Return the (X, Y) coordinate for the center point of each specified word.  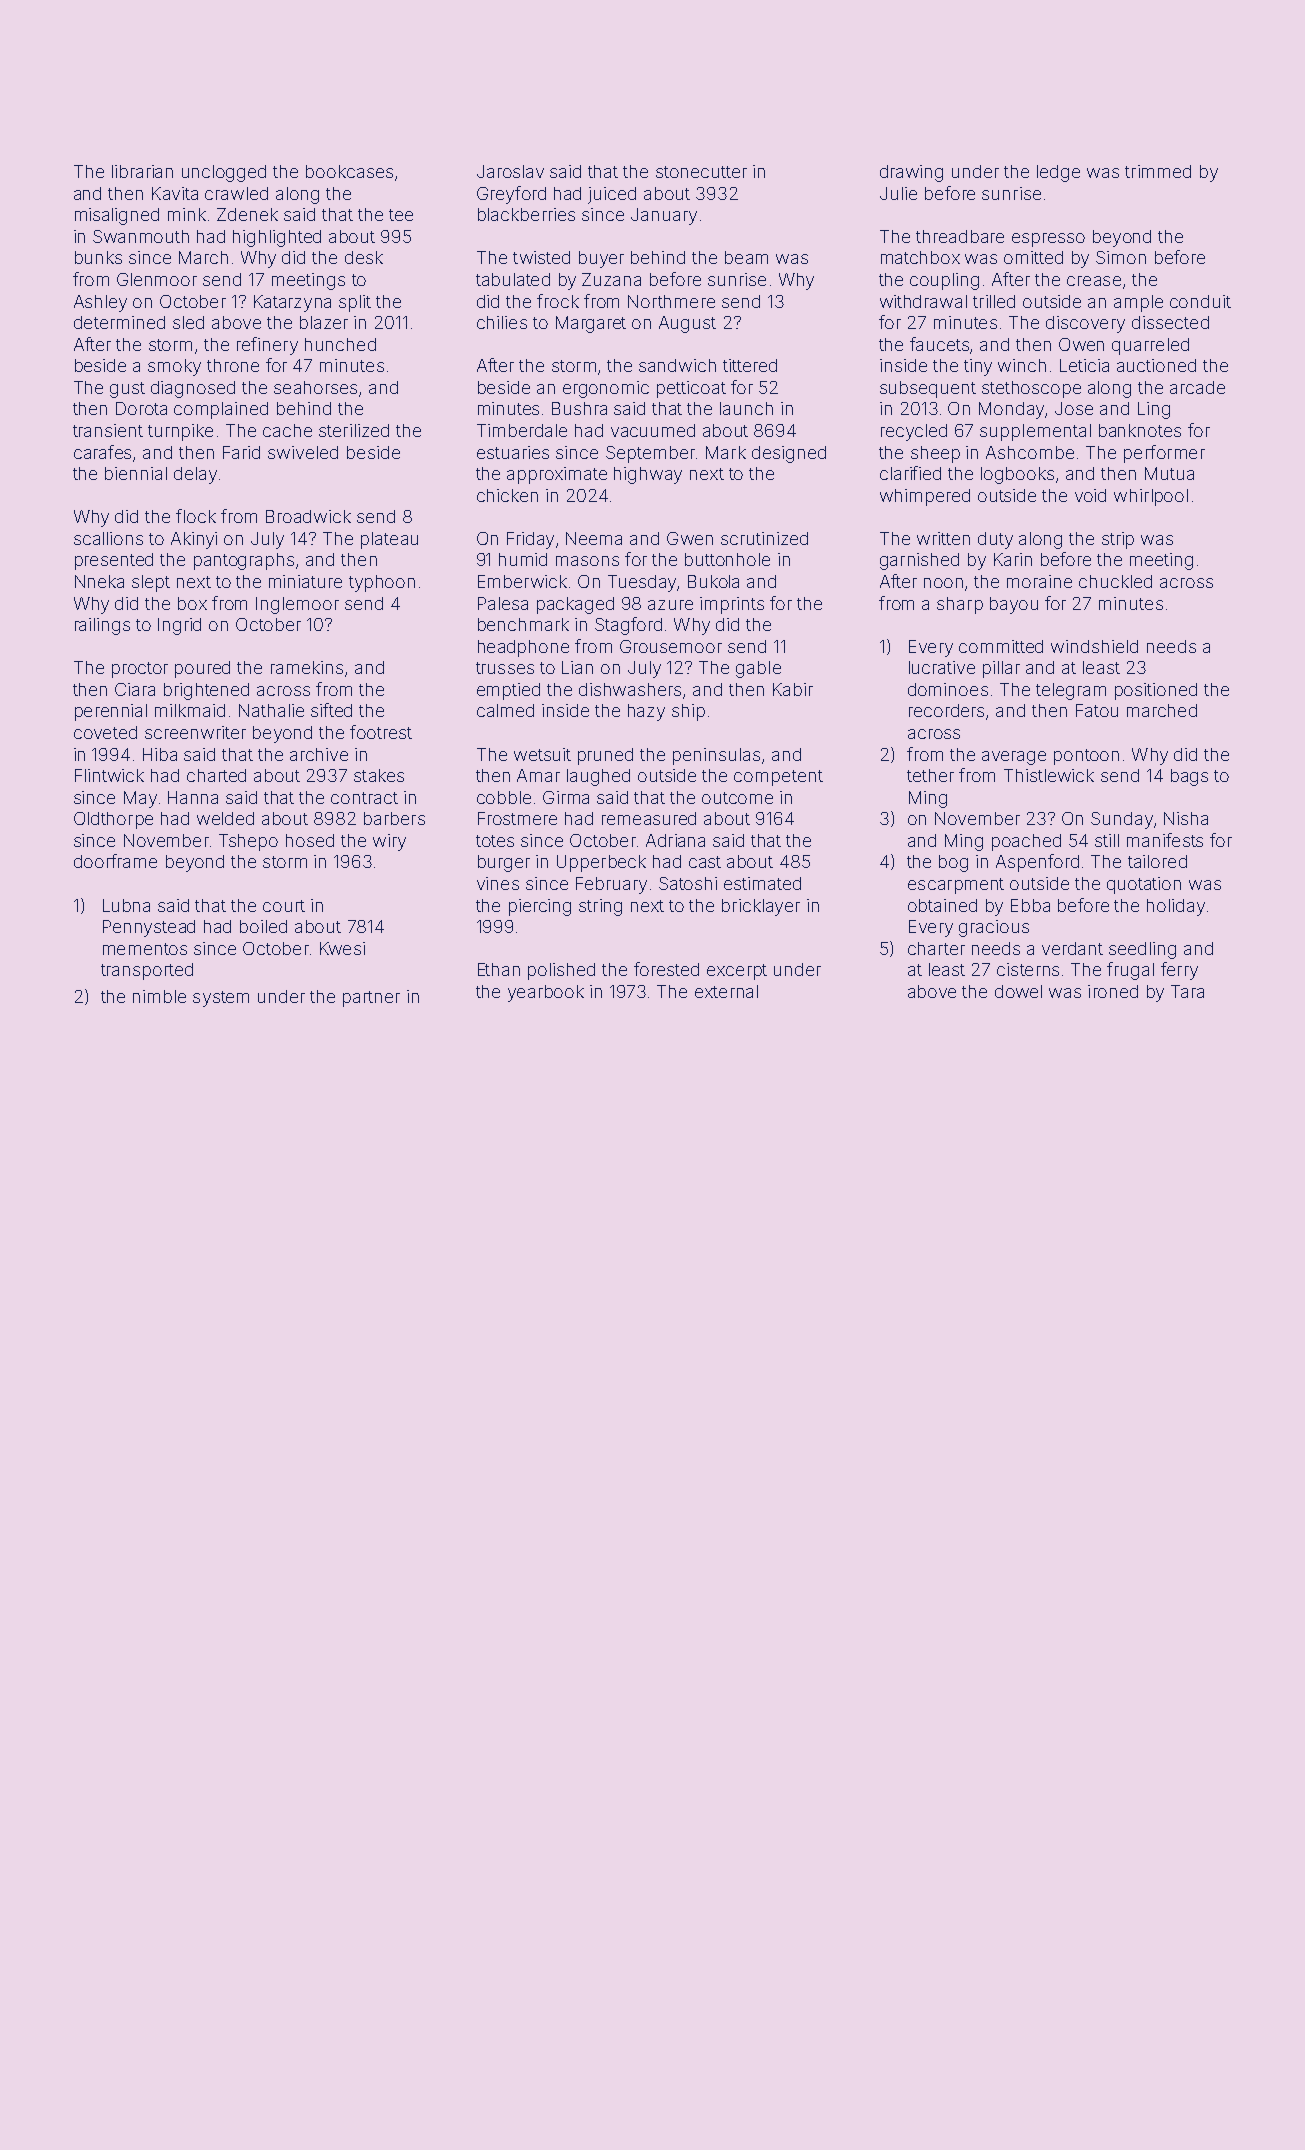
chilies (502, 322)
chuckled (1115, 581)
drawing (911, 173)
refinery (267, 346)
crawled (236, 193)
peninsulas (716, 756)
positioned (1156, 691)
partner (371, 999)
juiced (612, 195)
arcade (1197, 387)
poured (202, 669)
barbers (394, 818)
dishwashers (630, 689)
